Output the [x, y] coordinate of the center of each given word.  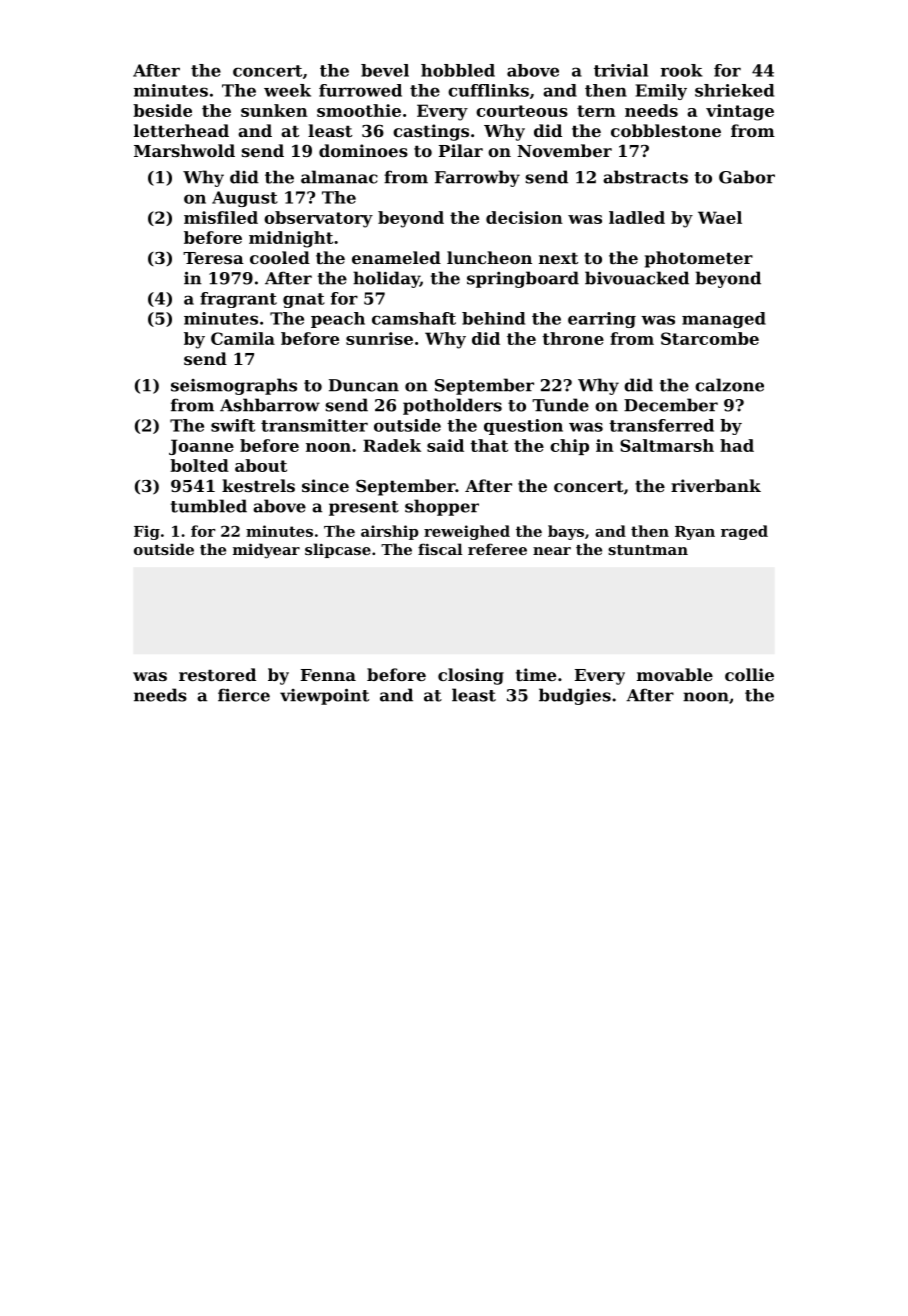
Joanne [201, 447]
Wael [720, 217]
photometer [699, 259]
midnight [291, 239]
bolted [199, 465]
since [325, 485]
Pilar [461, 150]
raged [744, 532]
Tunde [560, 405]
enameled [396, 257]
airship [390, 532]
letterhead [181, 130]
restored [217, 674]
